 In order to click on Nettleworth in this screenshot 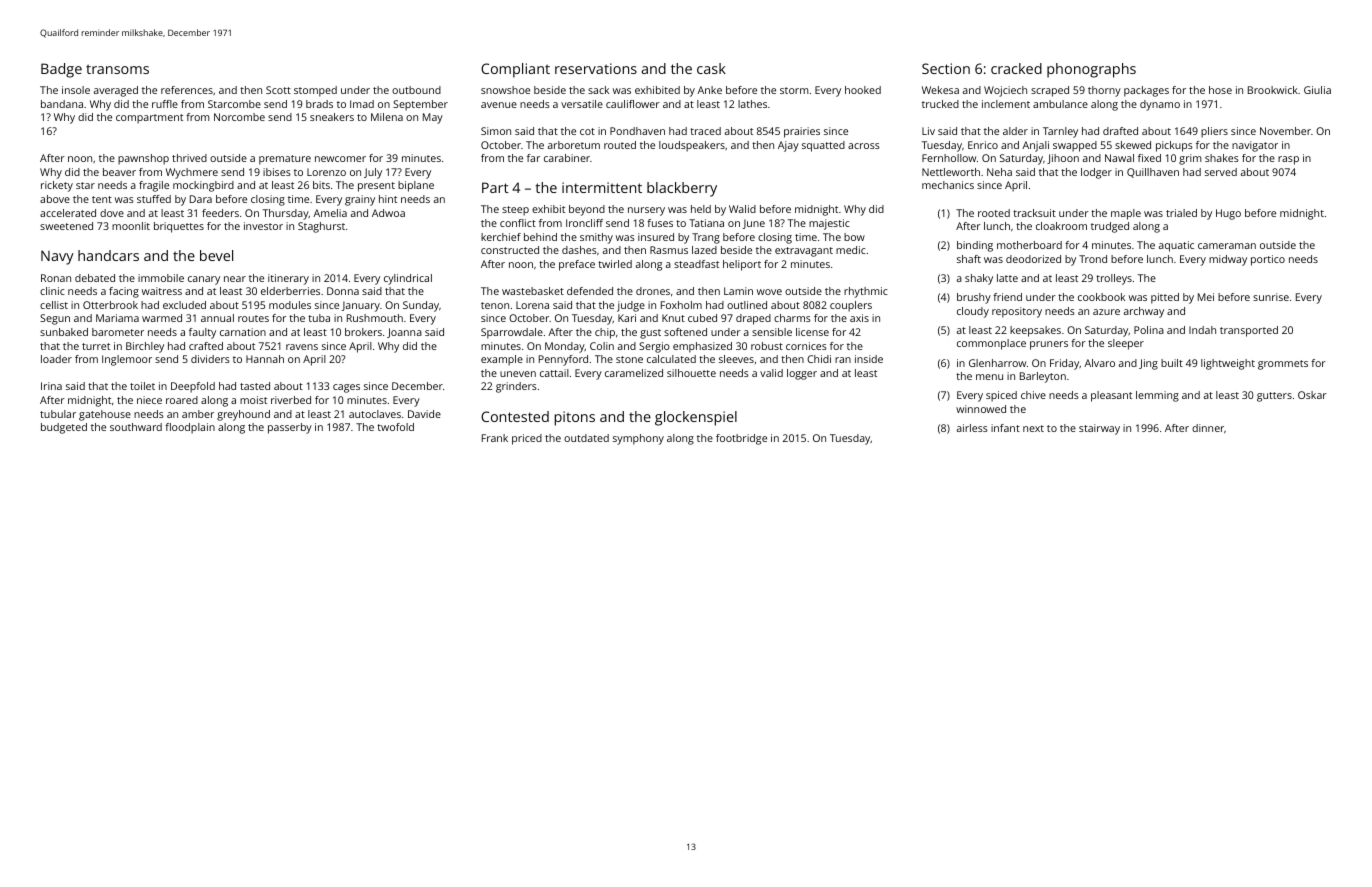, I will do `click(951, 172)`.
